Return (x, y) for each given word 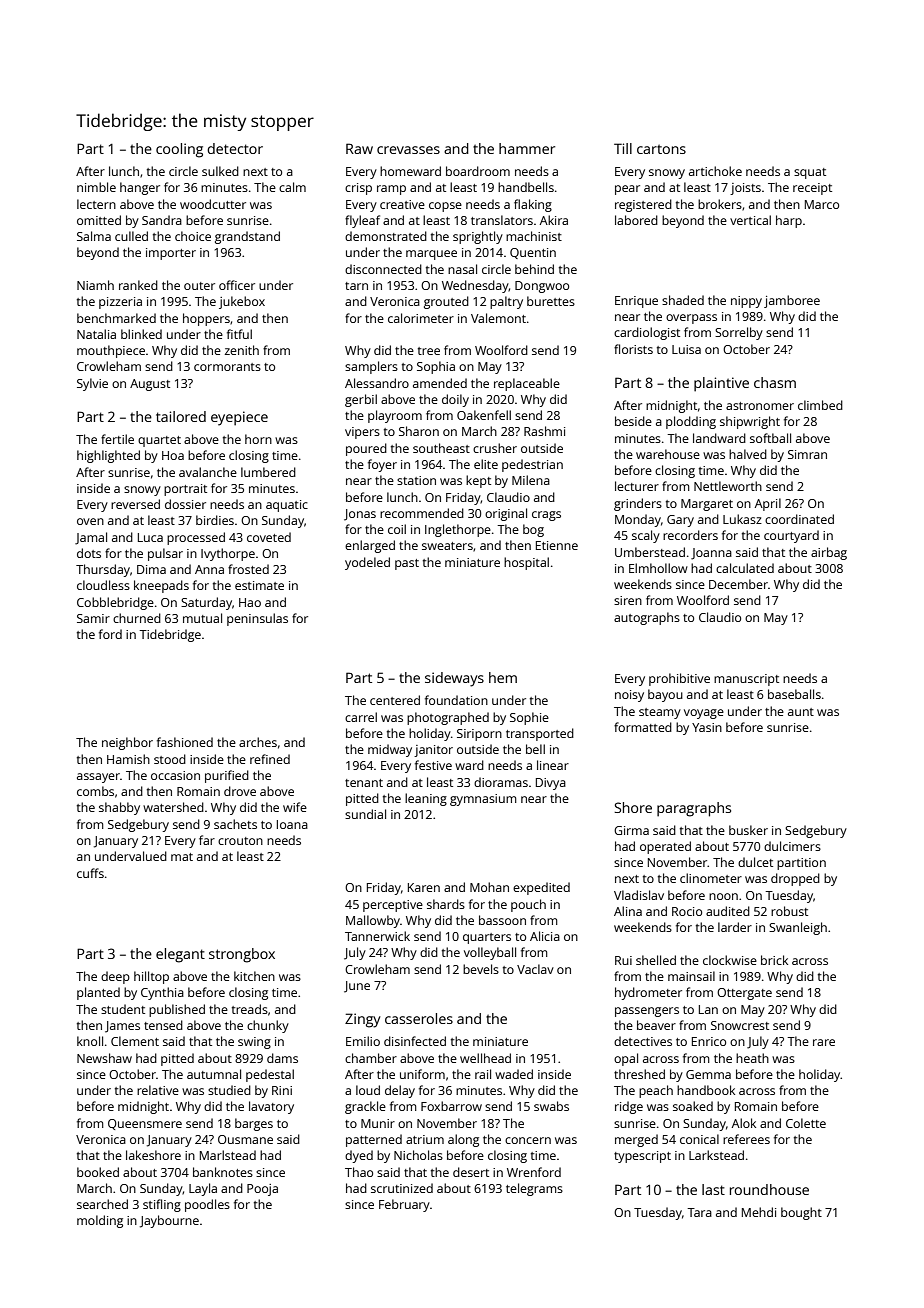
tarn (356, 286)
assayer (98, 778)
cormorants (227, 367)
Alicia (545, 936)
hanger (140, 188)
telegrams (534, 1189)
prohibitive (679, 679)
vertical (750, 220)
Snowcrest (740, 1025)
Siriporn (479, 735)
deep (115, 977)
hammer (527, 148)
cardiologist (647, 333)
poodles (207, 1205)
